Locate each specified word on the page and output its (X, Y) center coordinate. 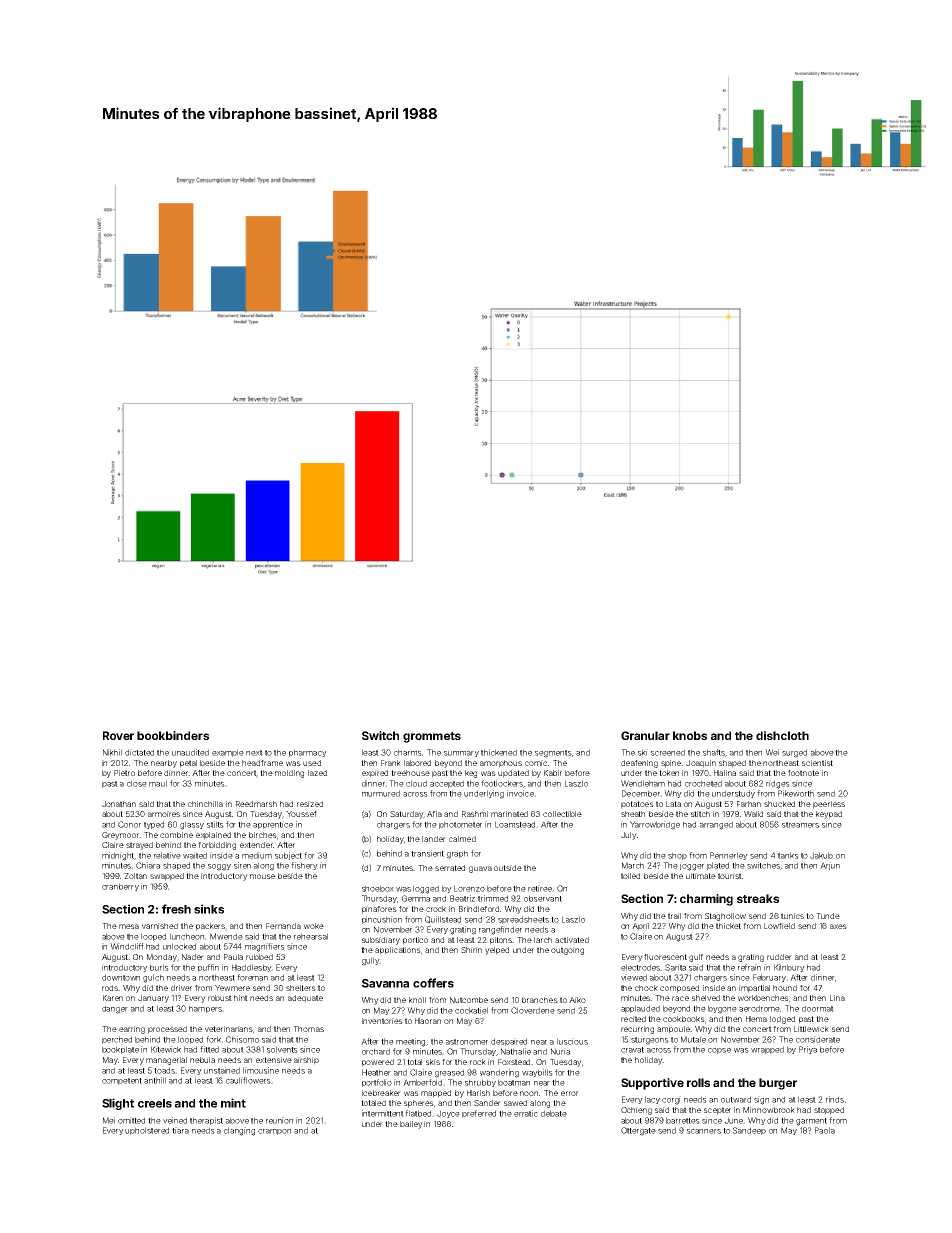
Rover (118, 735)
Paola (825, 1130)
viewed (634, 977)
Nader (193, 957)
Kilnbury (789, 968)
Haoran (428, 1021)
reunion (279, 1120)
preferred (479, 1114)
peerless (829, 805)
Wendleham (643, 783)
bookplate (120, 1050)
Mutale (693, 1039)
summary (461, 754)
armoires (164, 814)
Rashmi (475, 814)
